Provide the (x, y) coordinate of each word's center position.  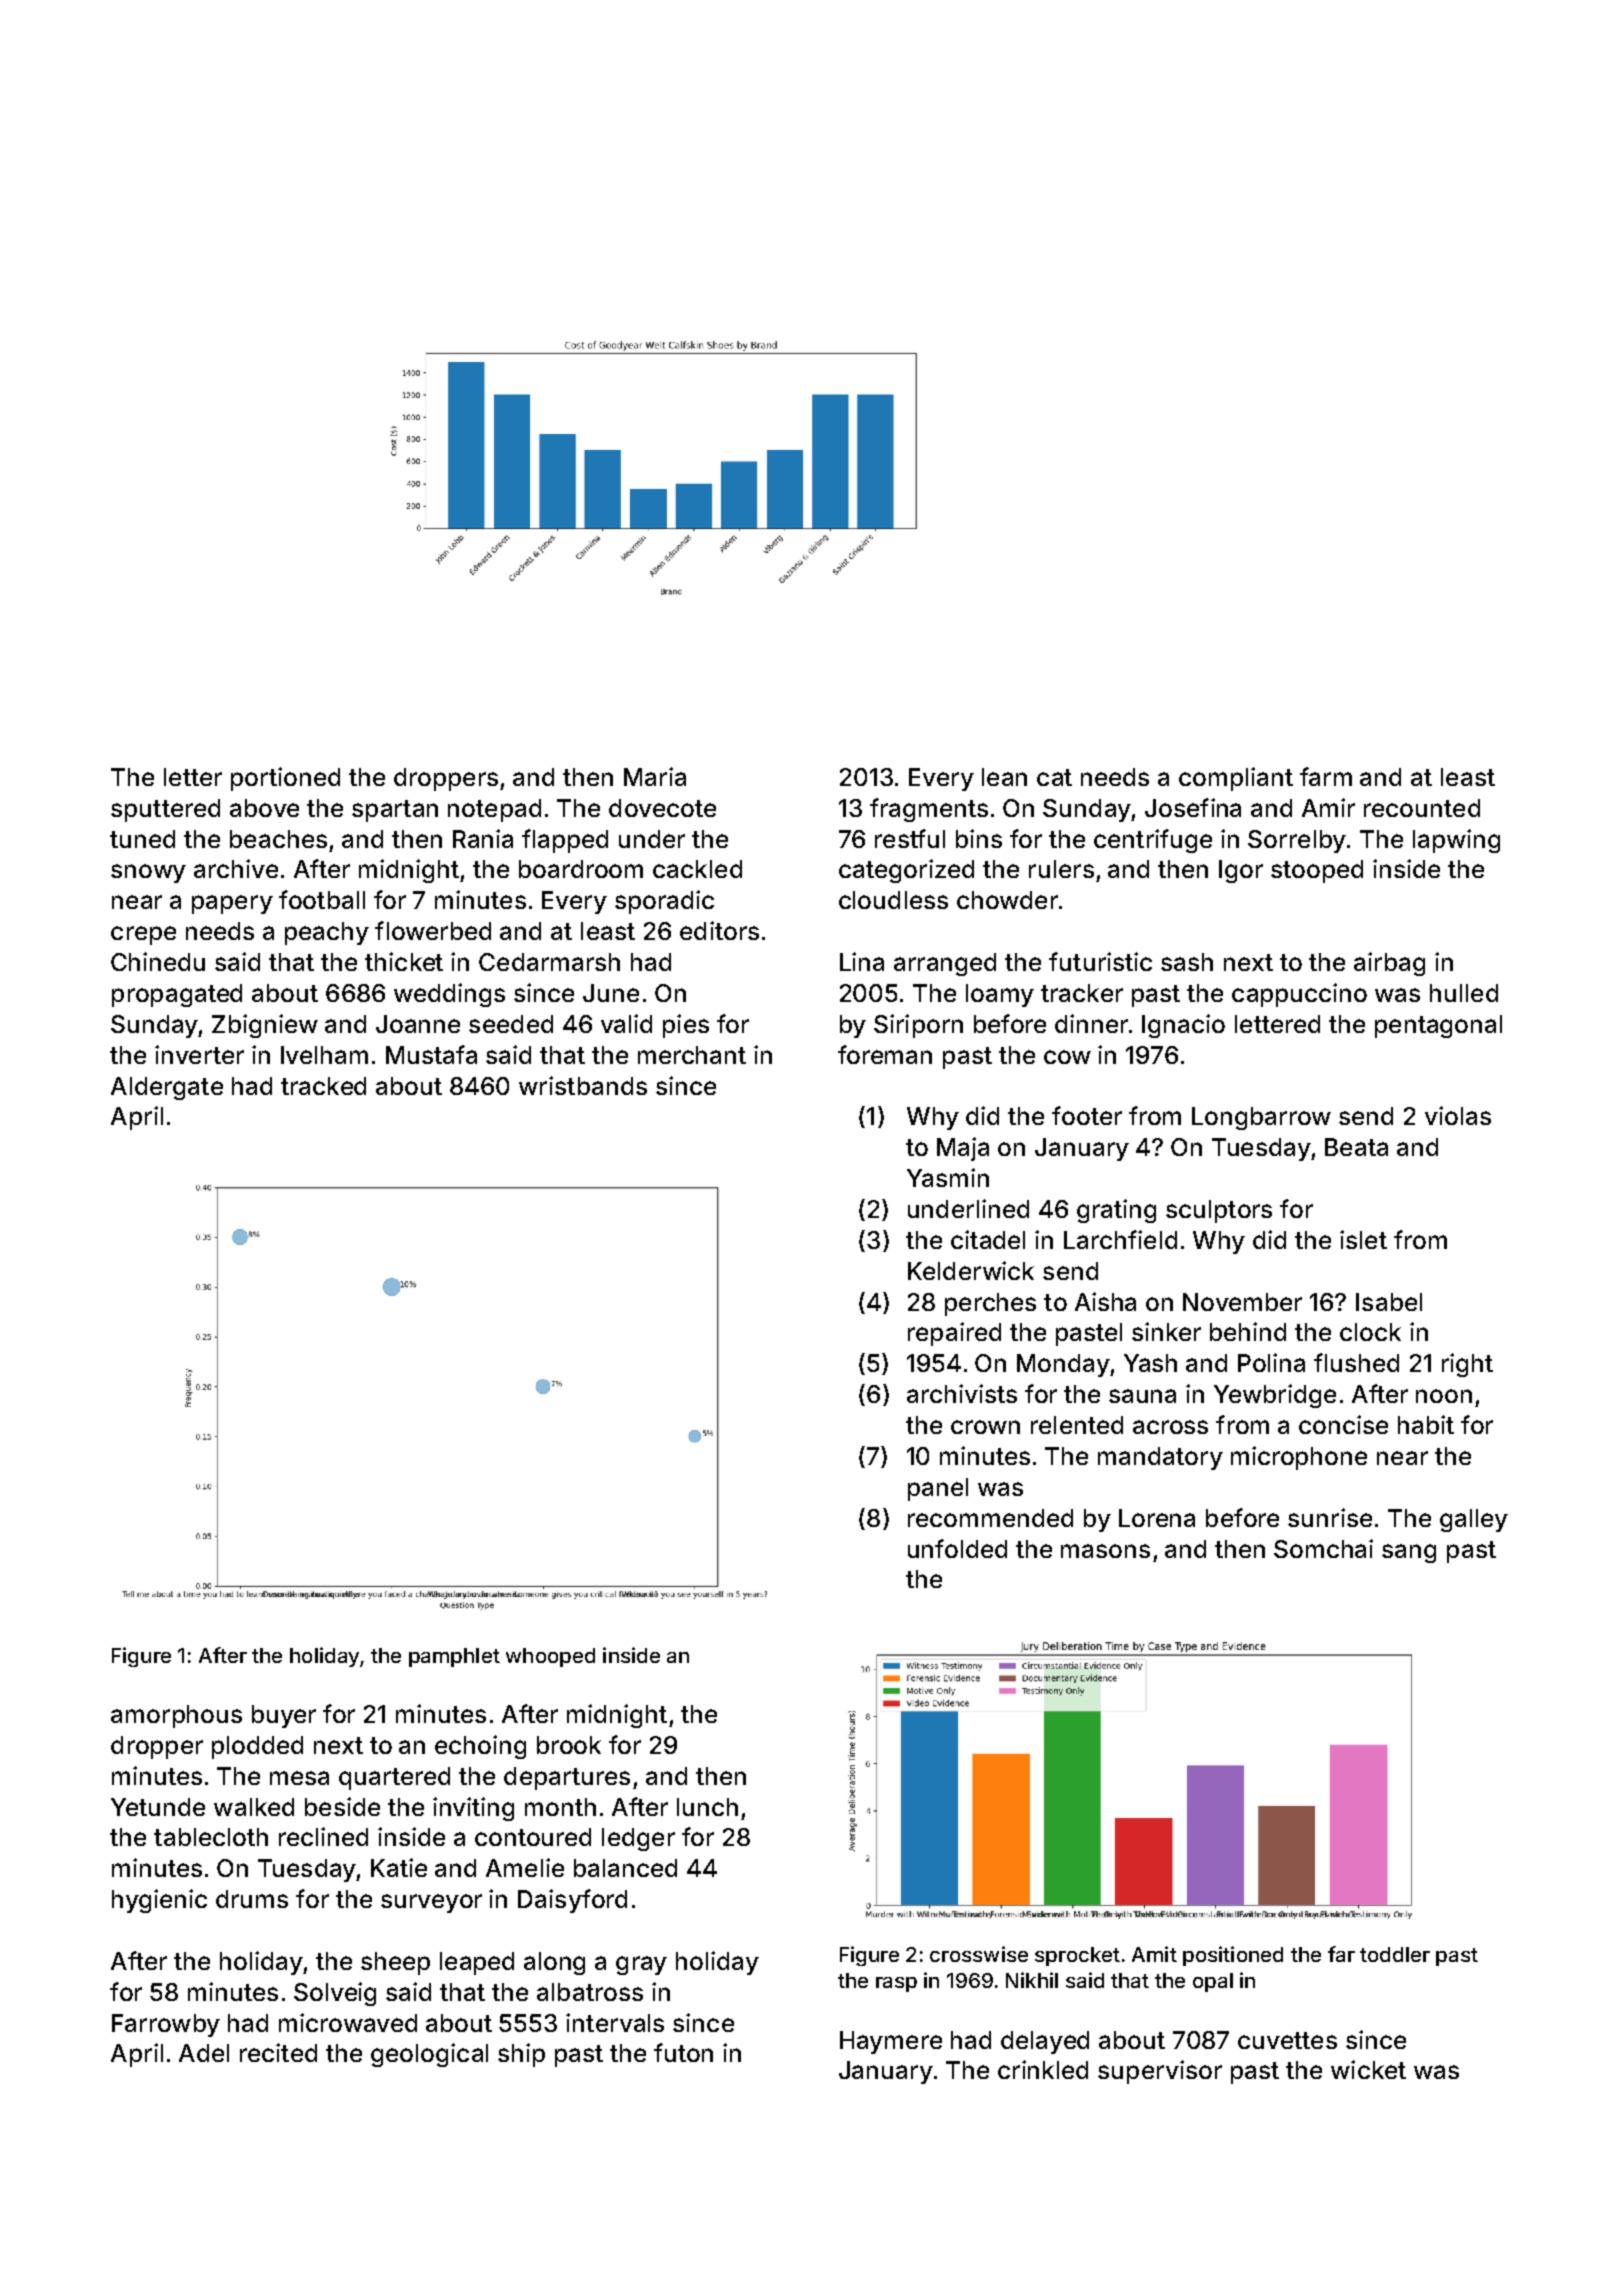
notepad (494, 810)
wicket (1368, 2069)
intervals (615, 2022)
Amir (1328, 807)
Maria (655, 776)
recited (278, 2052)
